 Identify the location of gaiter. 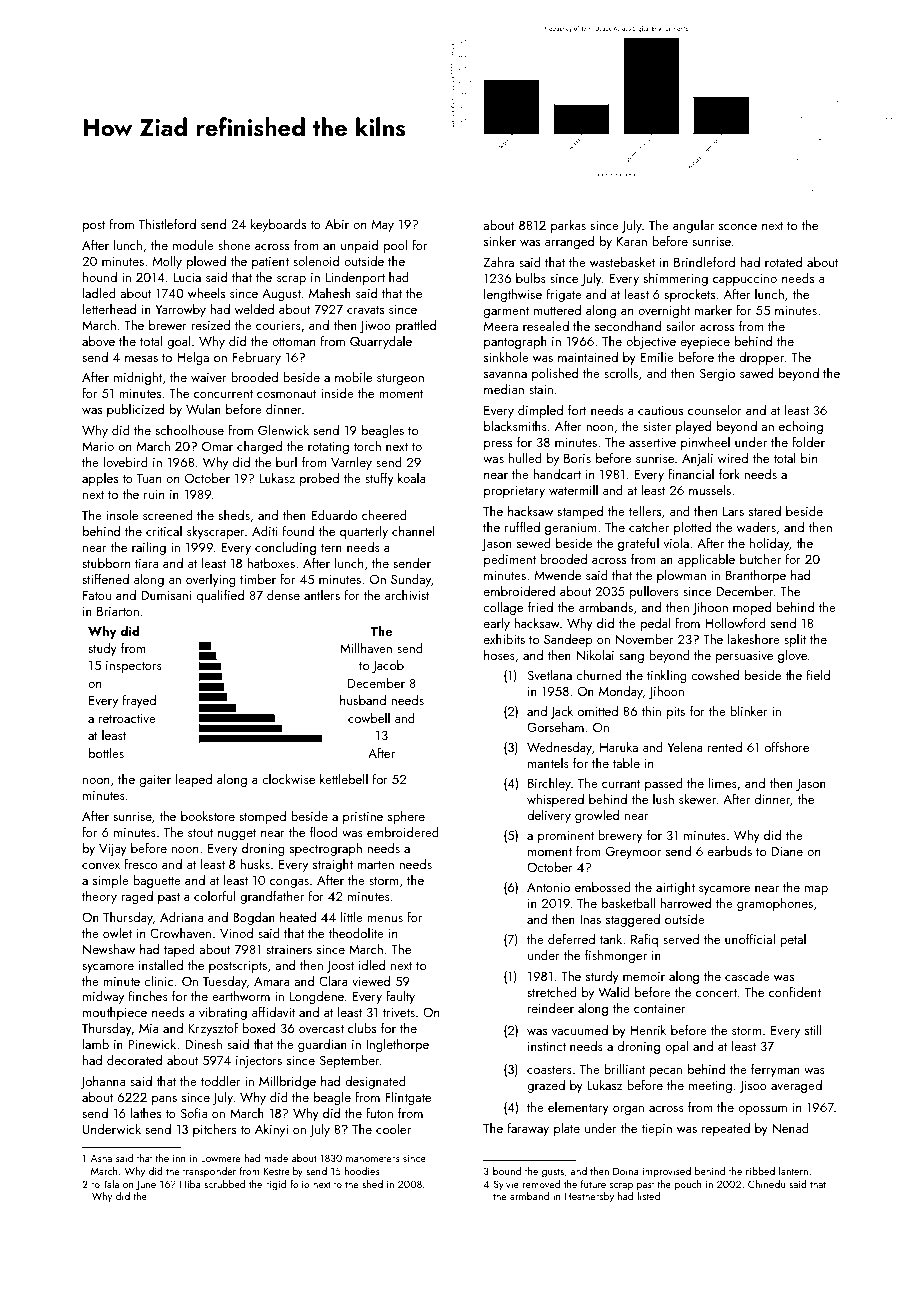
(155, 781).
